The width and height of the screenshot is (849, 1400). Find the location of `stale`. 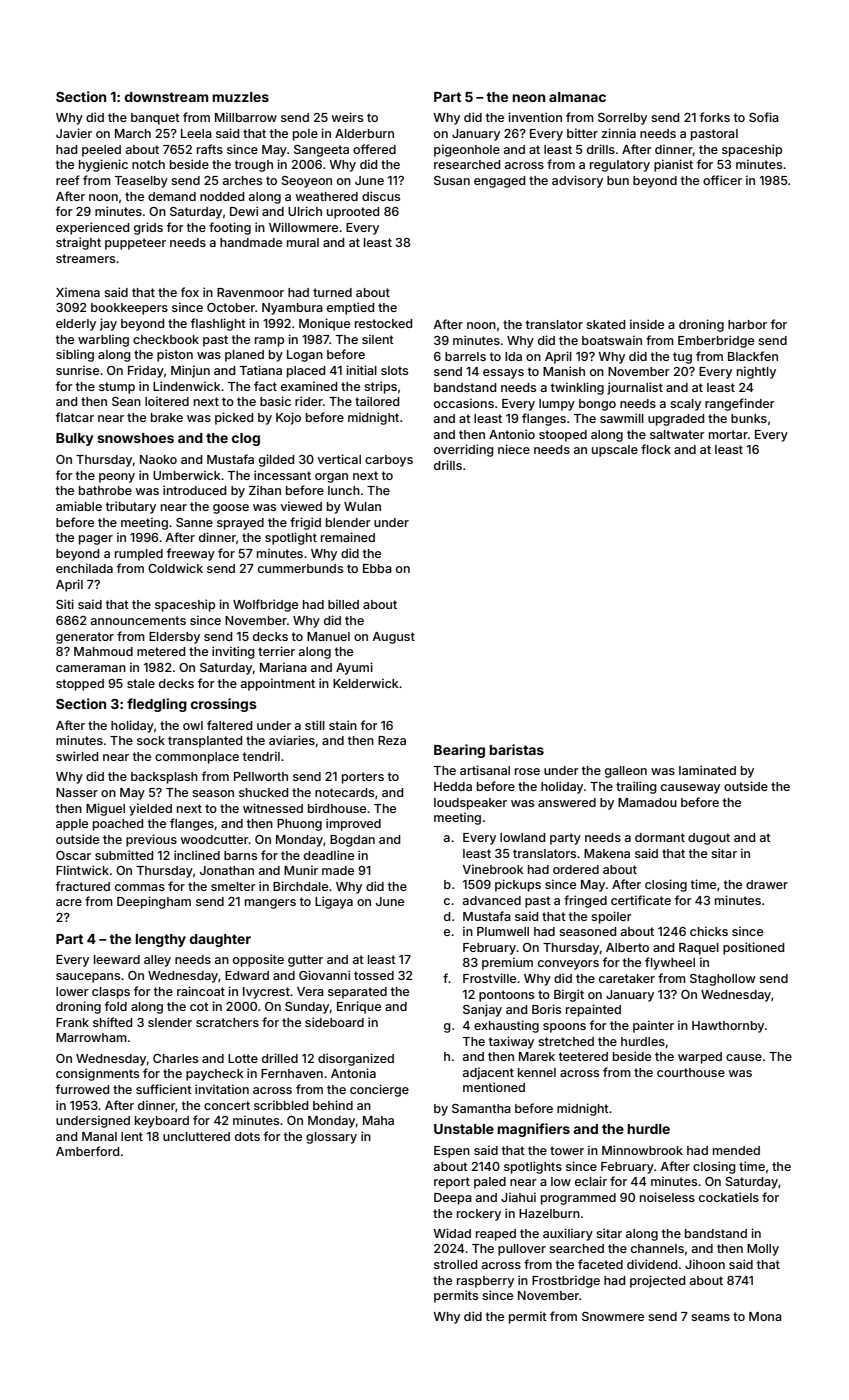

stale is located at coordinates (141, 683).
